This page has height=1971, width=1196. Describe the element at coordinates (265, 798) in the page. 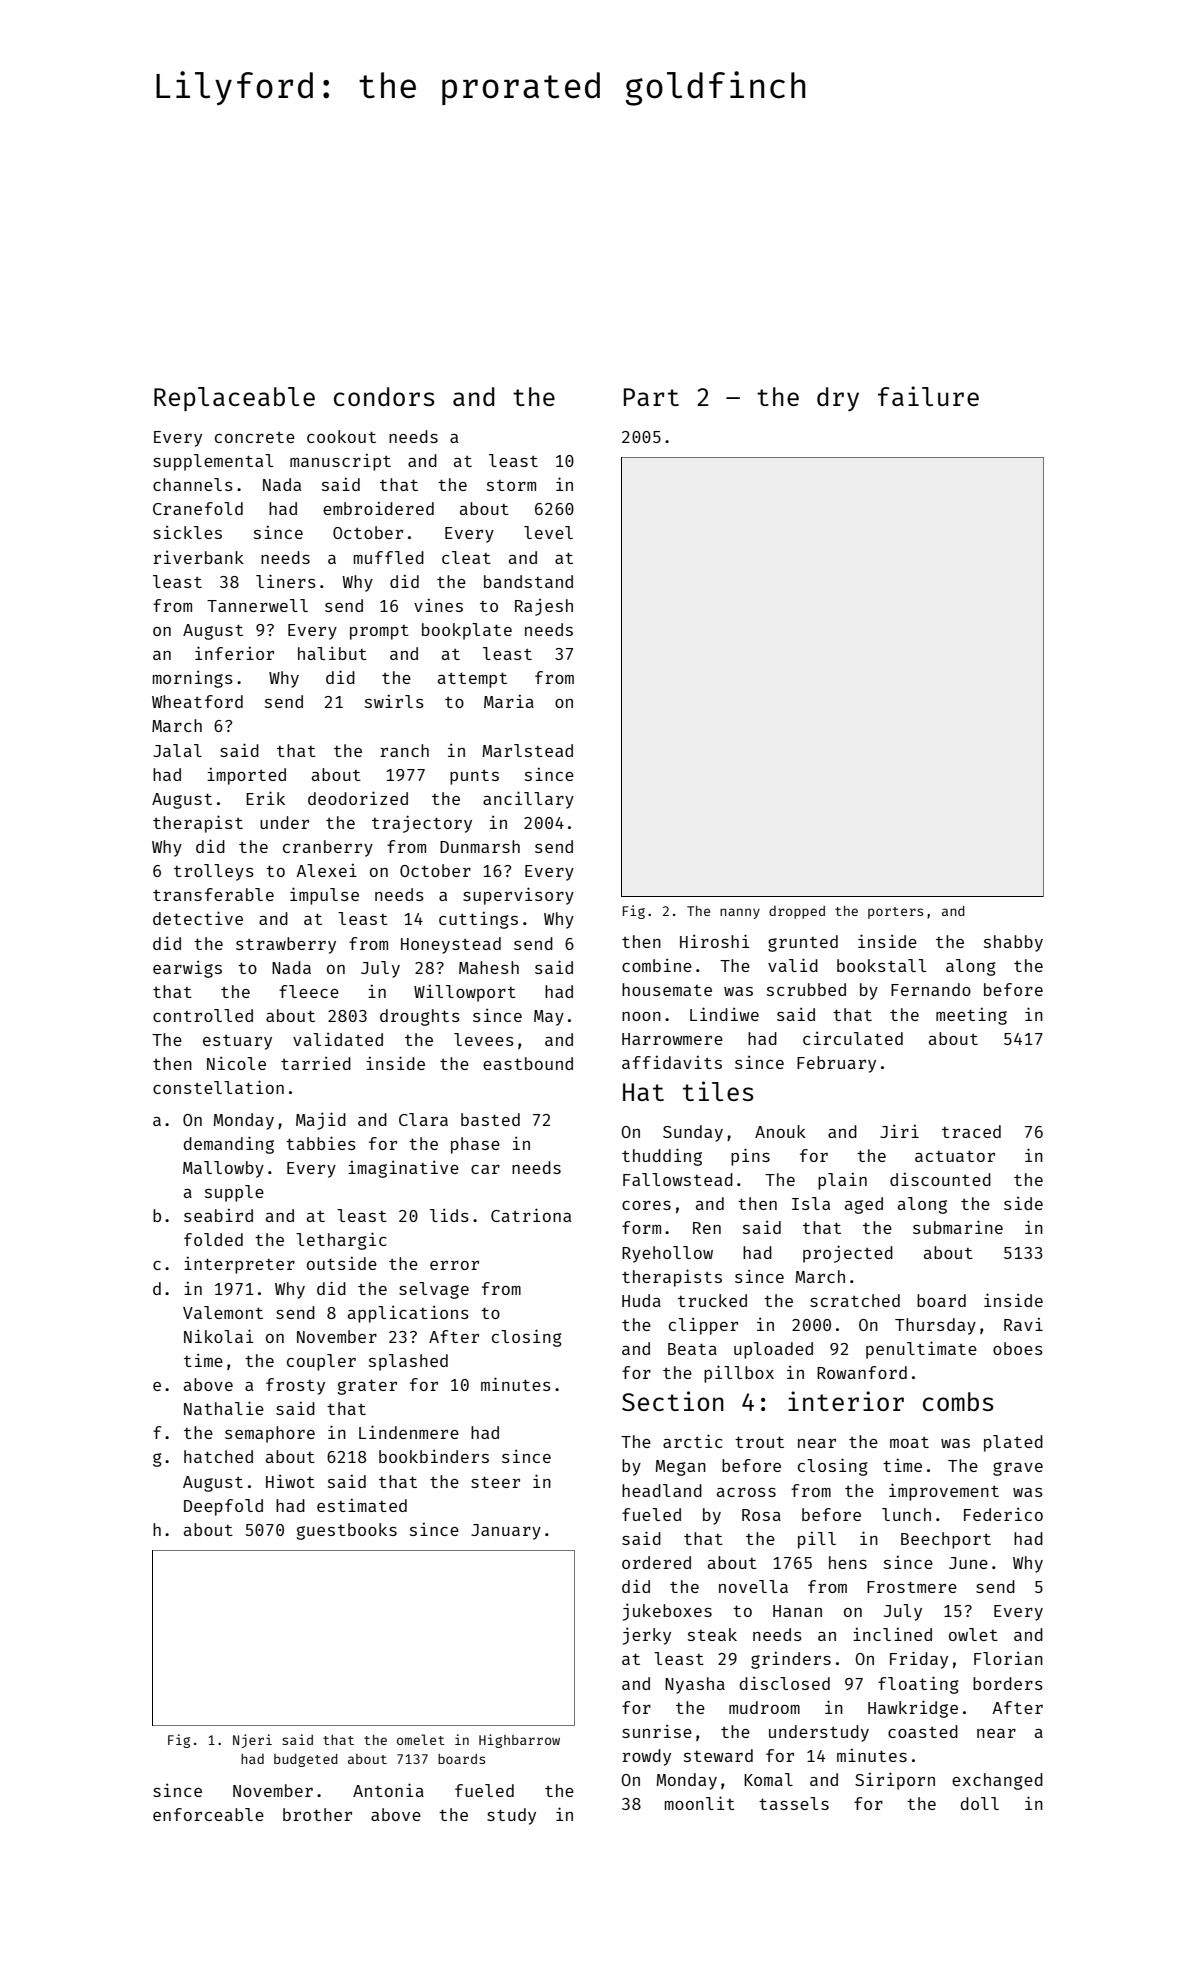

I see `Erik` at that location.
